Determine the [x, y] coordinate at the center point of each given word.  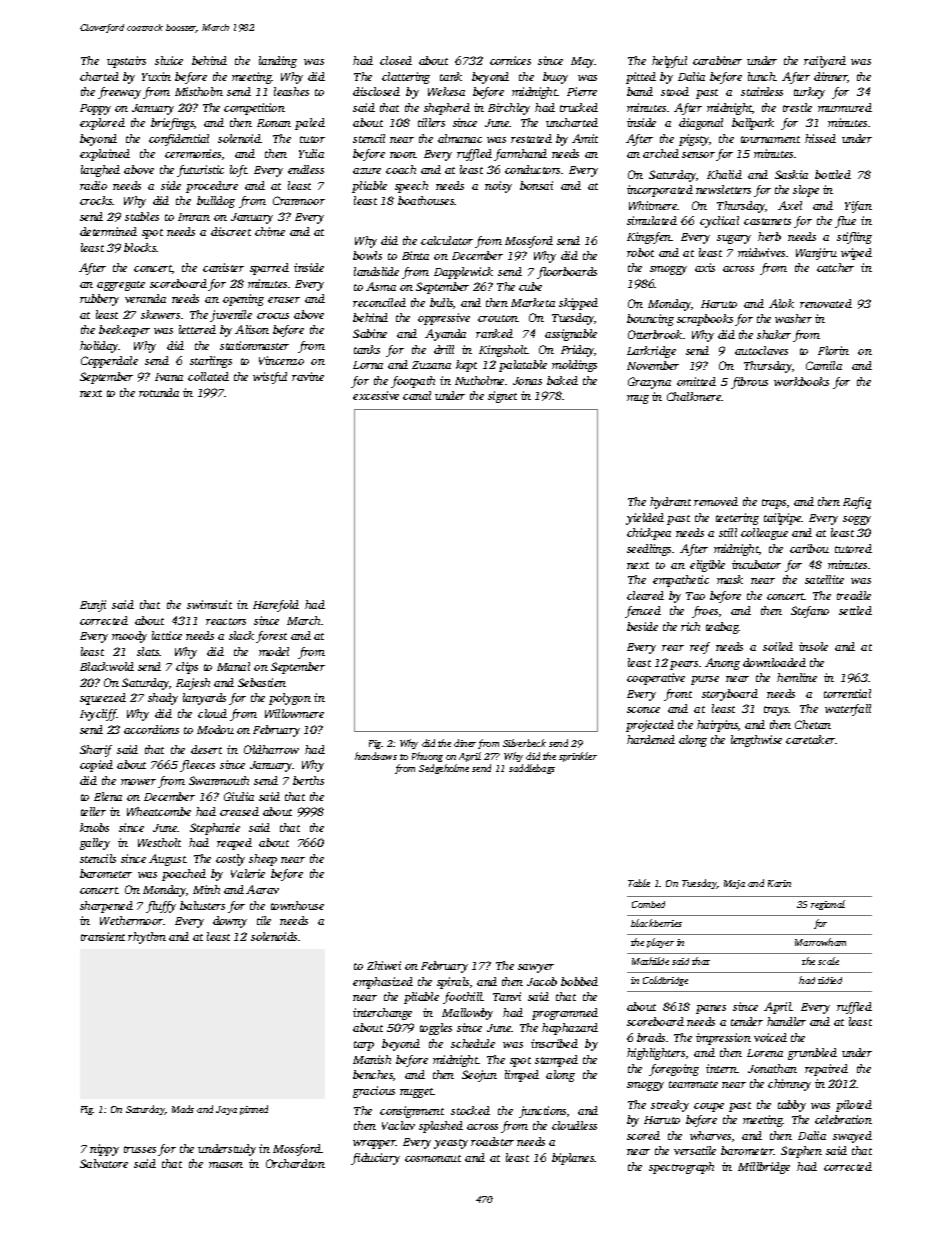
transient [103, 936]
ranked [494, 333]
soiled [778, 646]
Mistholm [199, 91]
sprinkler [578, 757]
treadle [854, 595]
